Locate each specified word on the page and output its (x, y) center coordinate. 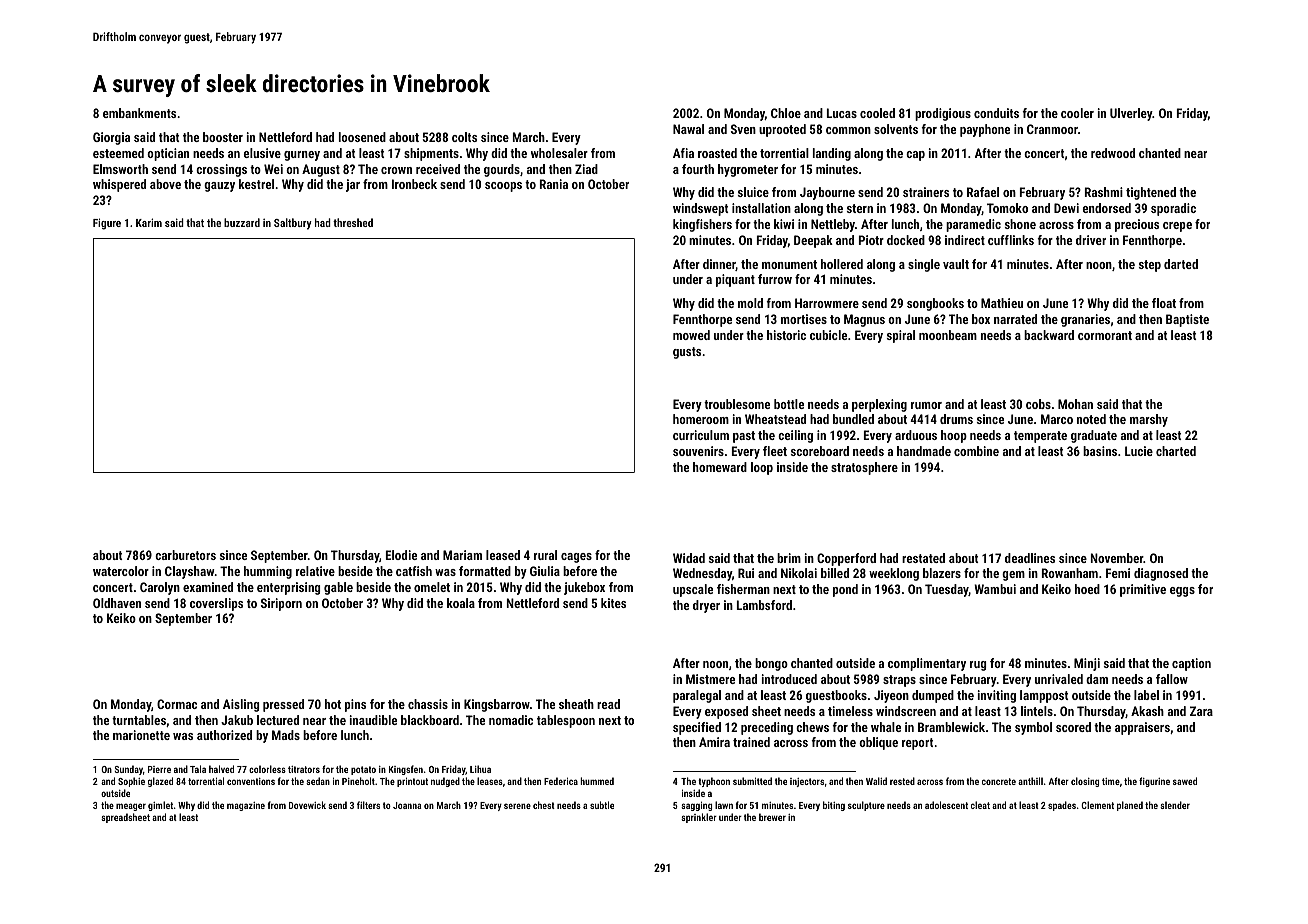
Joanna (407, 805)
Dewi (1066, 208)
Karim (149, 222)
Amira (714, 742)
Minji (1087, 664)
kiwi (784, 224)
